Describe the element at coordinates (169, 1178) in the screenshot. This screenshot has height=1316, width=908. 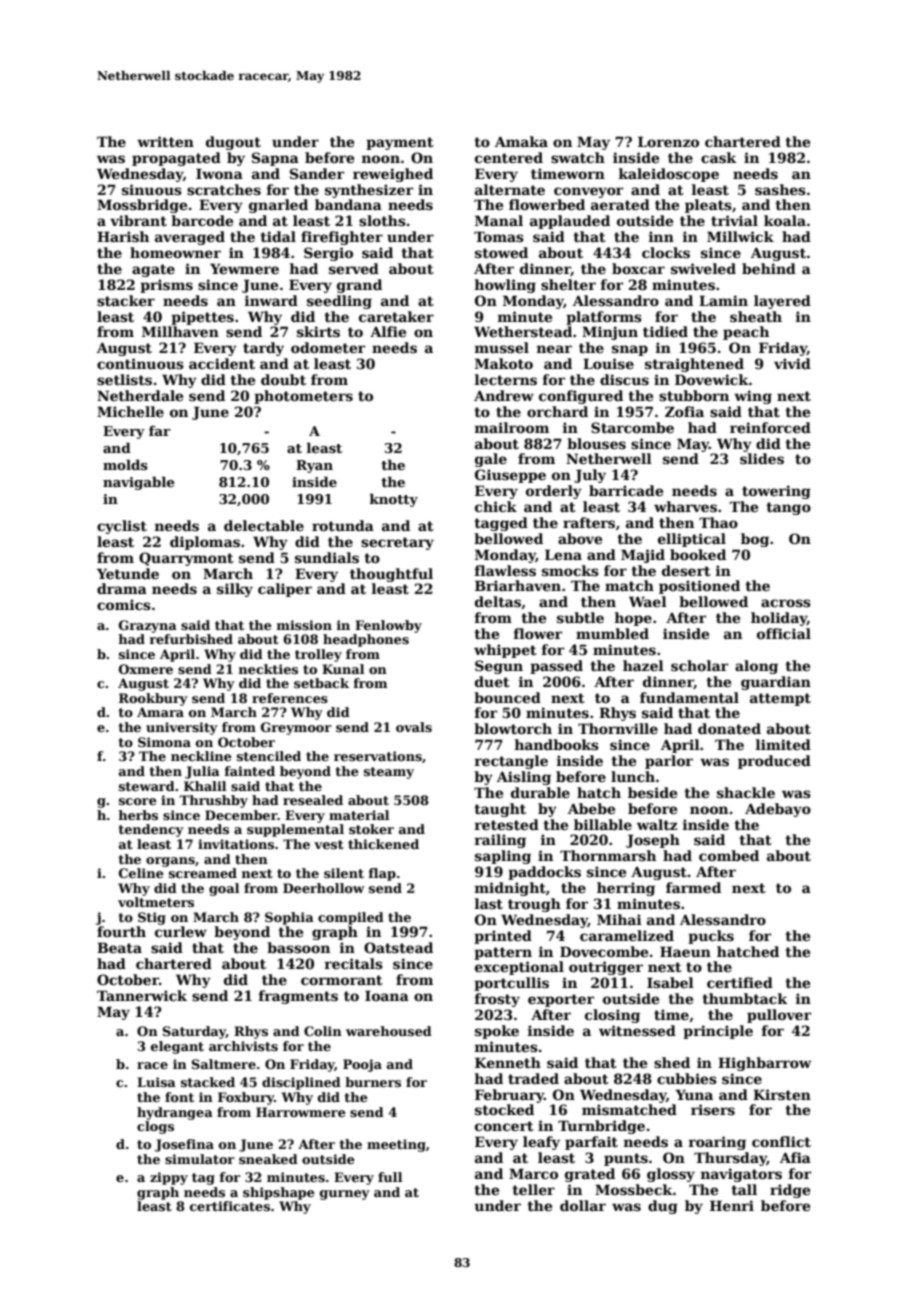
I see `zippy` at that location.
